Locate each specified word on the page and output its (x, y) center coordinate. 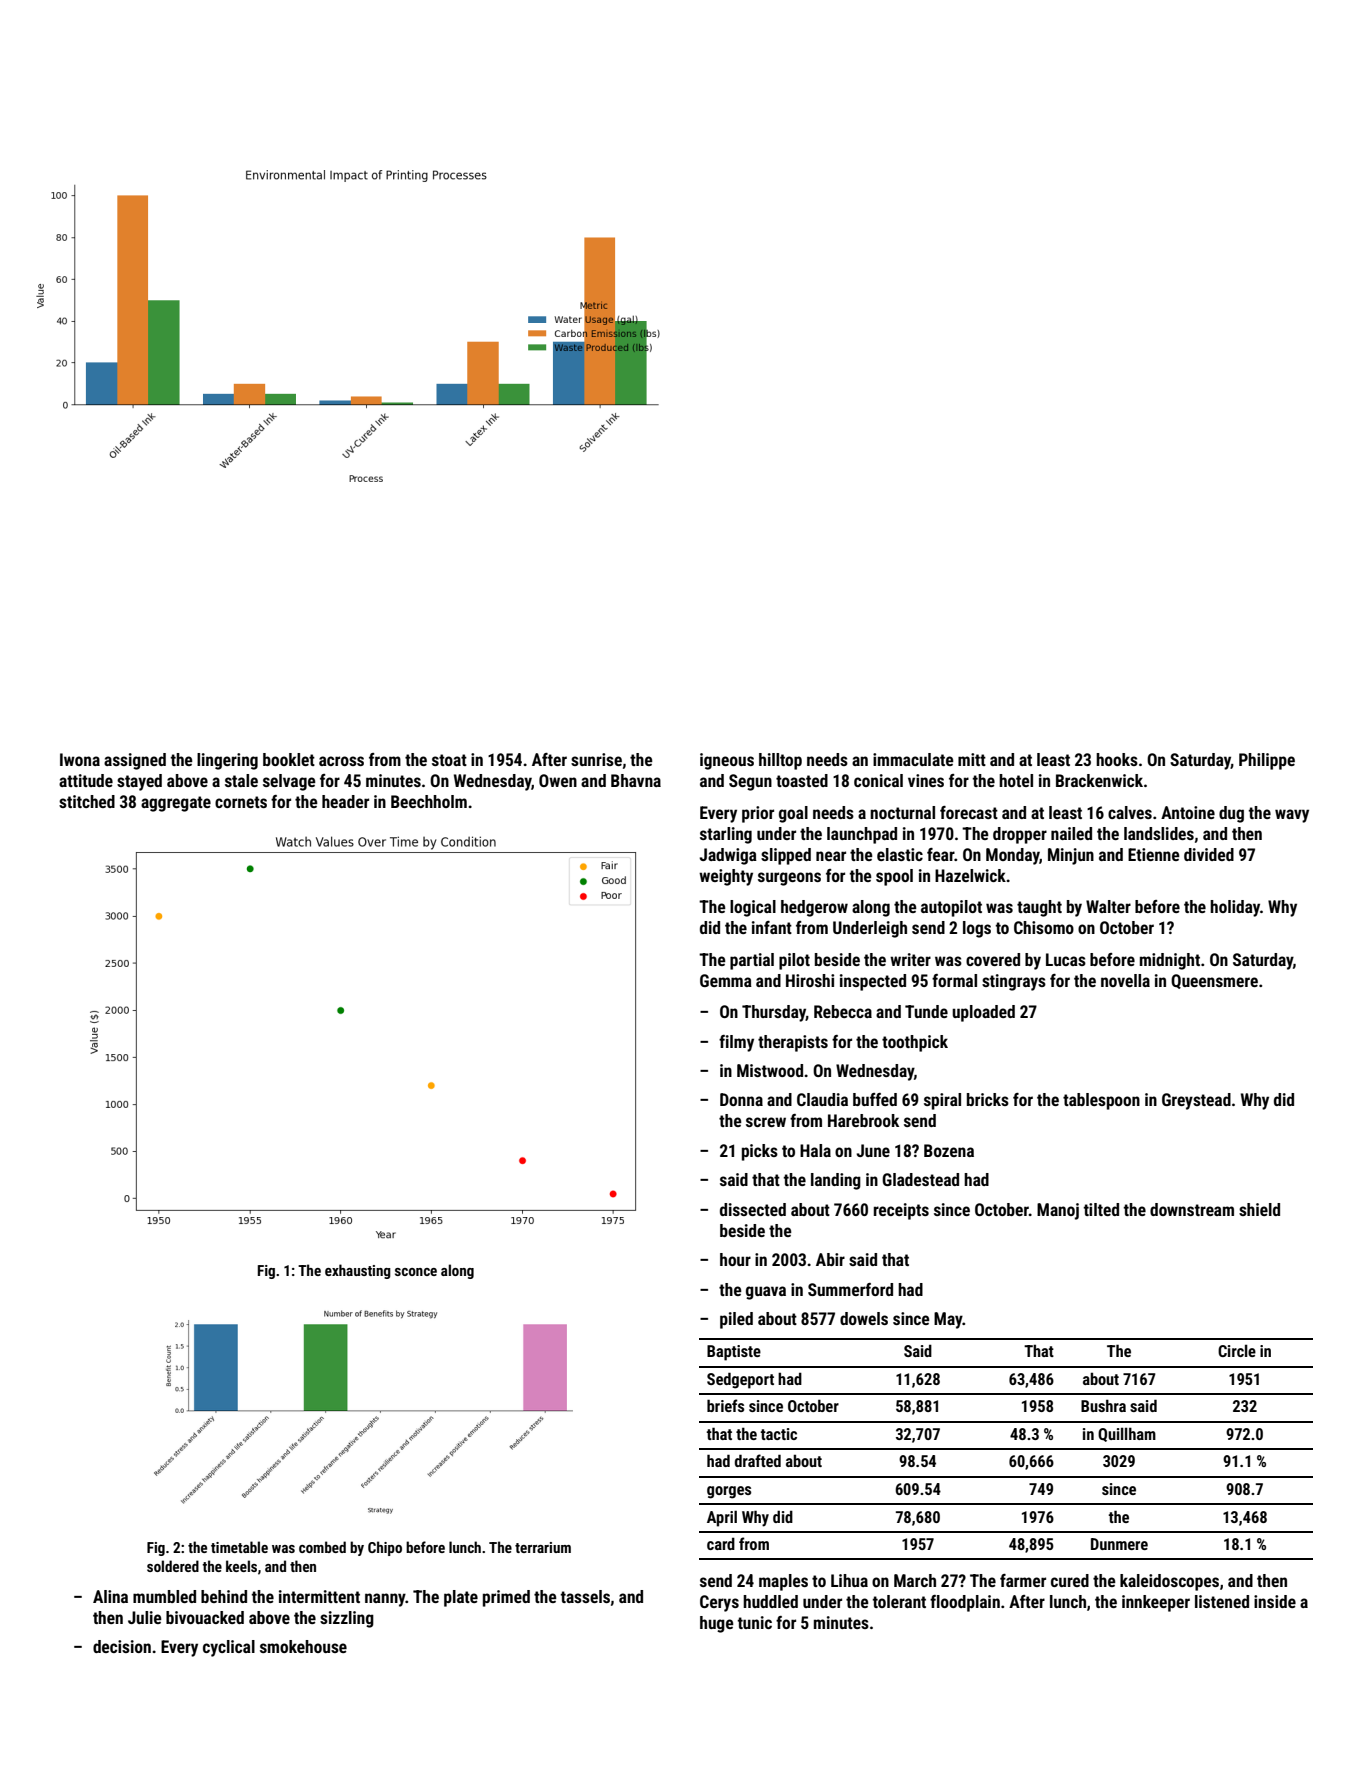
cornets (241, 802)
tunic (755, 1622)
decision (122, 1646)
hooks (1117, 759)
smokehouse (303, 1646)
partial (752, 961)
